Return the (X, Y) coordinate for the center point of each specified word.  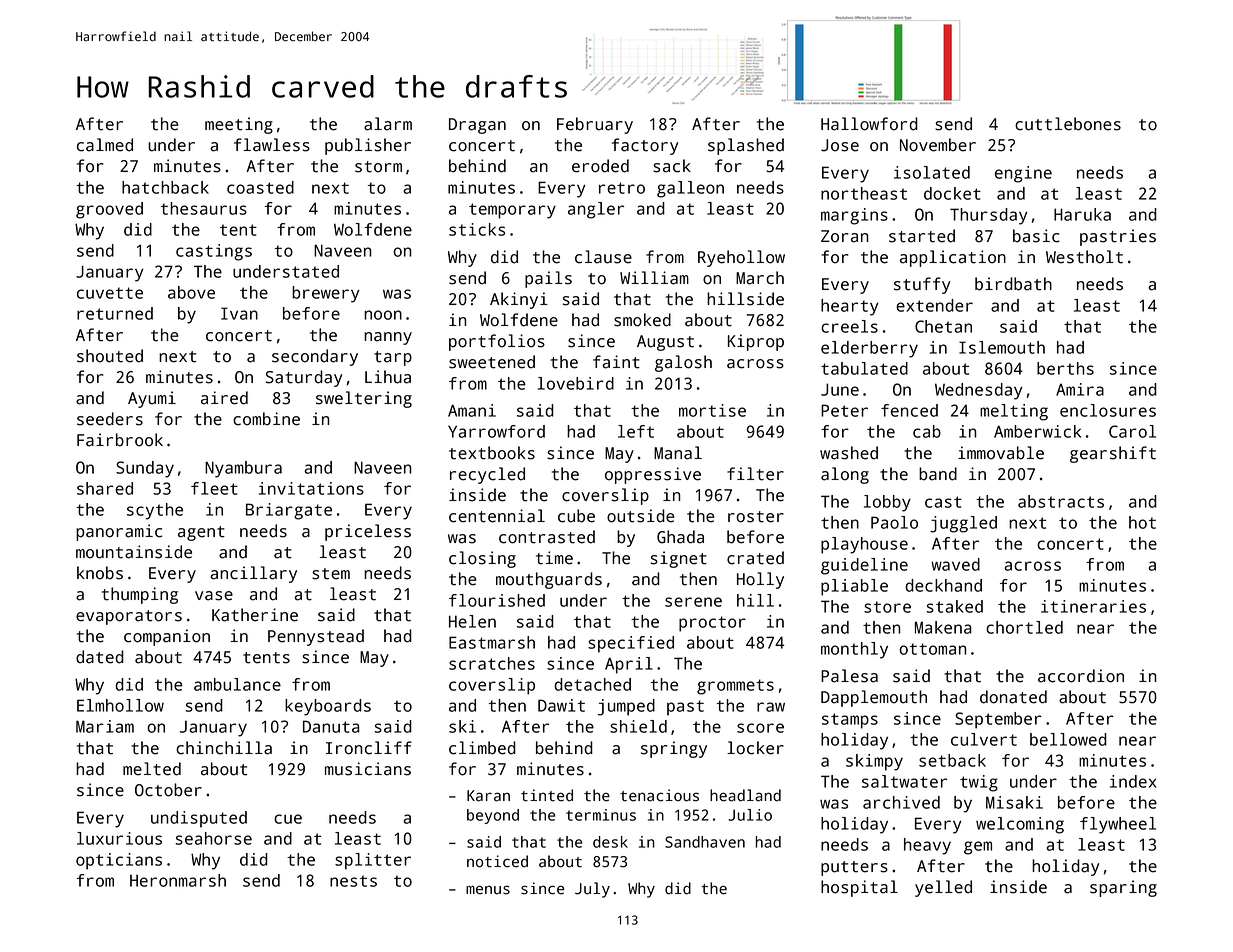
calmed (105, 145)
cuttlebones (1068, 124)
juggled (963, 524)
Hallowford (869, 124)
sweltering (364, 399)
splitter (373, 861)
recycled (487, 475)
